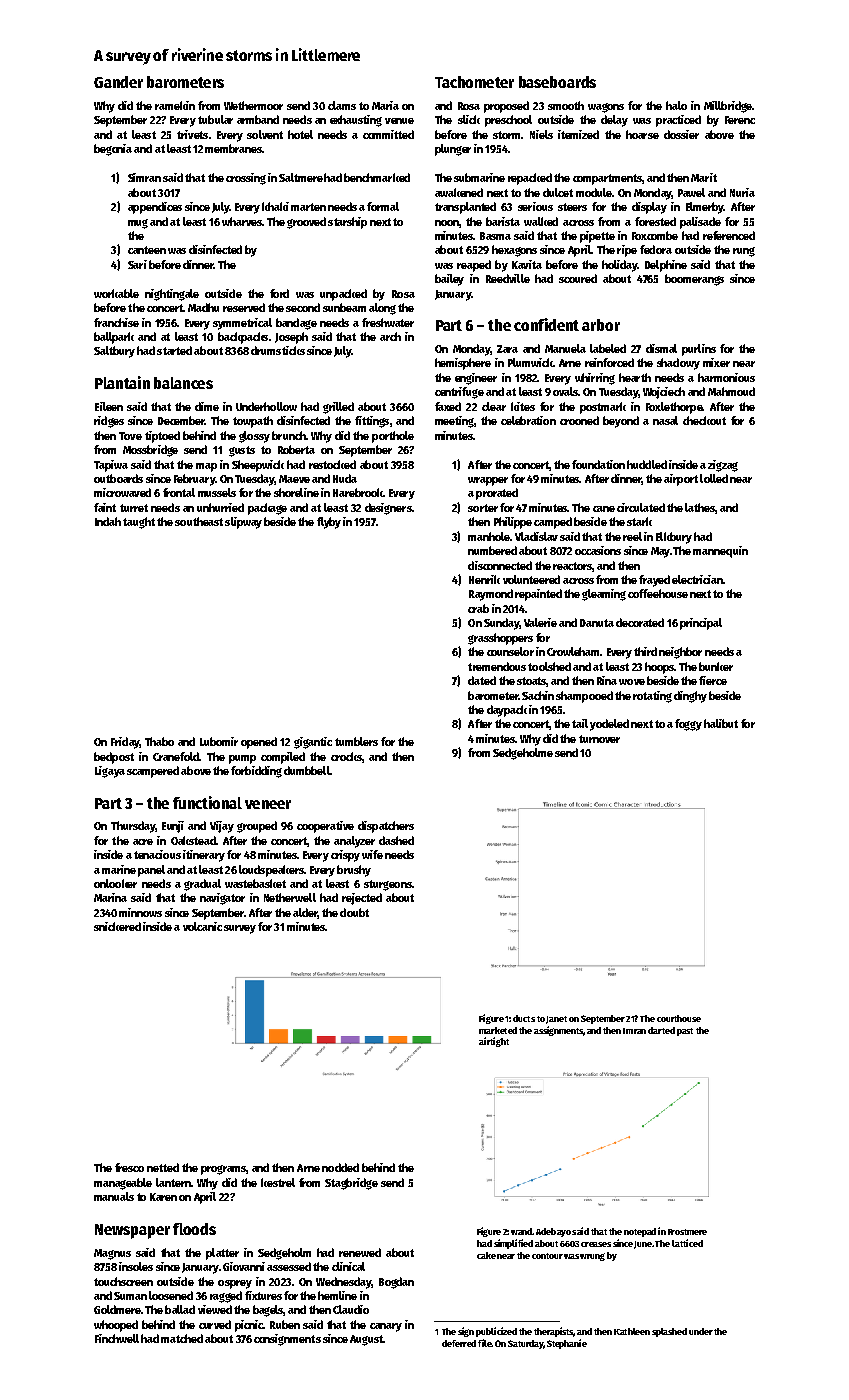 This screenshot has width=849, height=1400. What do you see at coordinates (601, 325) in the screenshot?
I see `arbor` at bounding box center [601, 325].
